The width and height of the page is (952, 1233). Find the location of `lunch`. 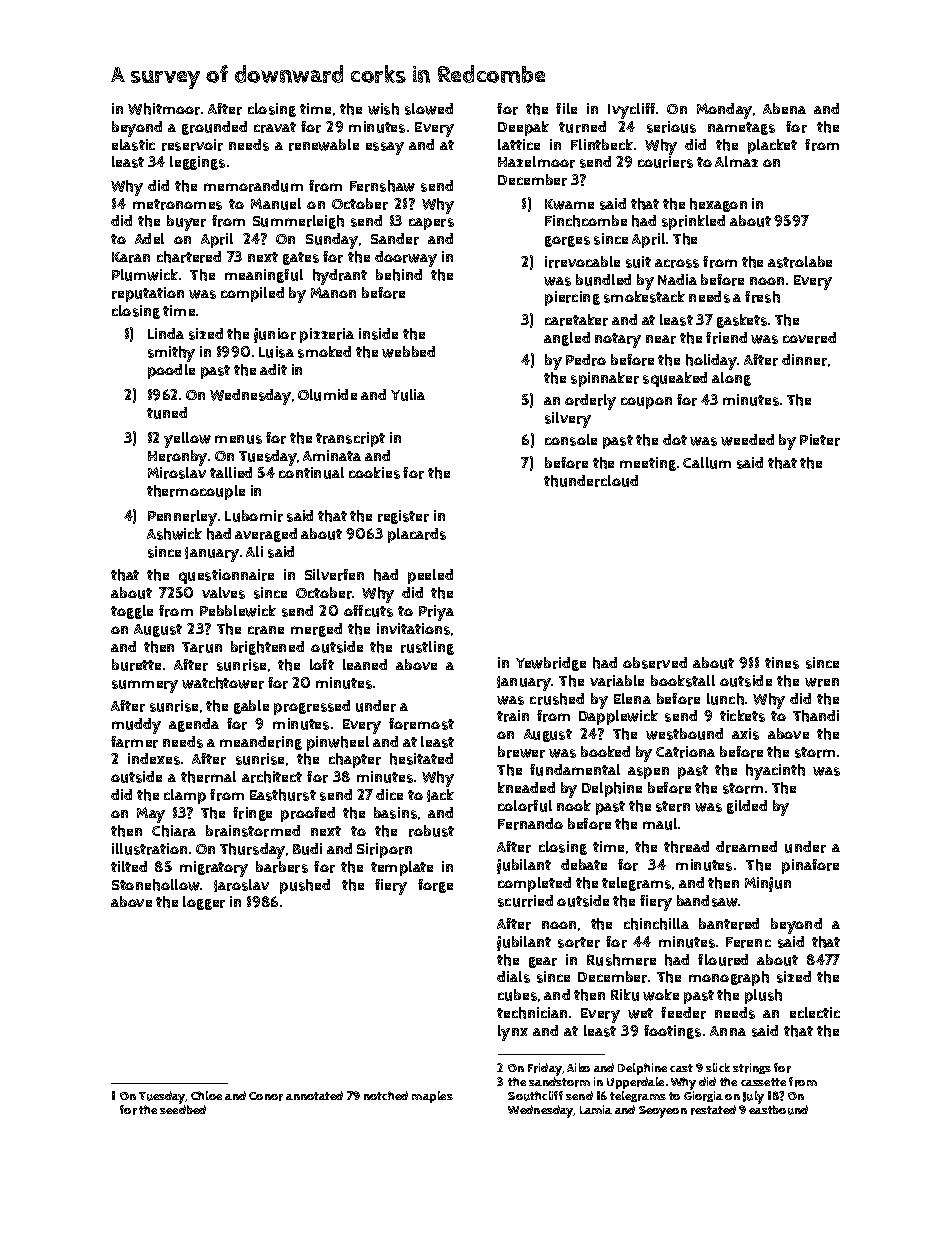

lunch is located at coordinates (725, 699).
